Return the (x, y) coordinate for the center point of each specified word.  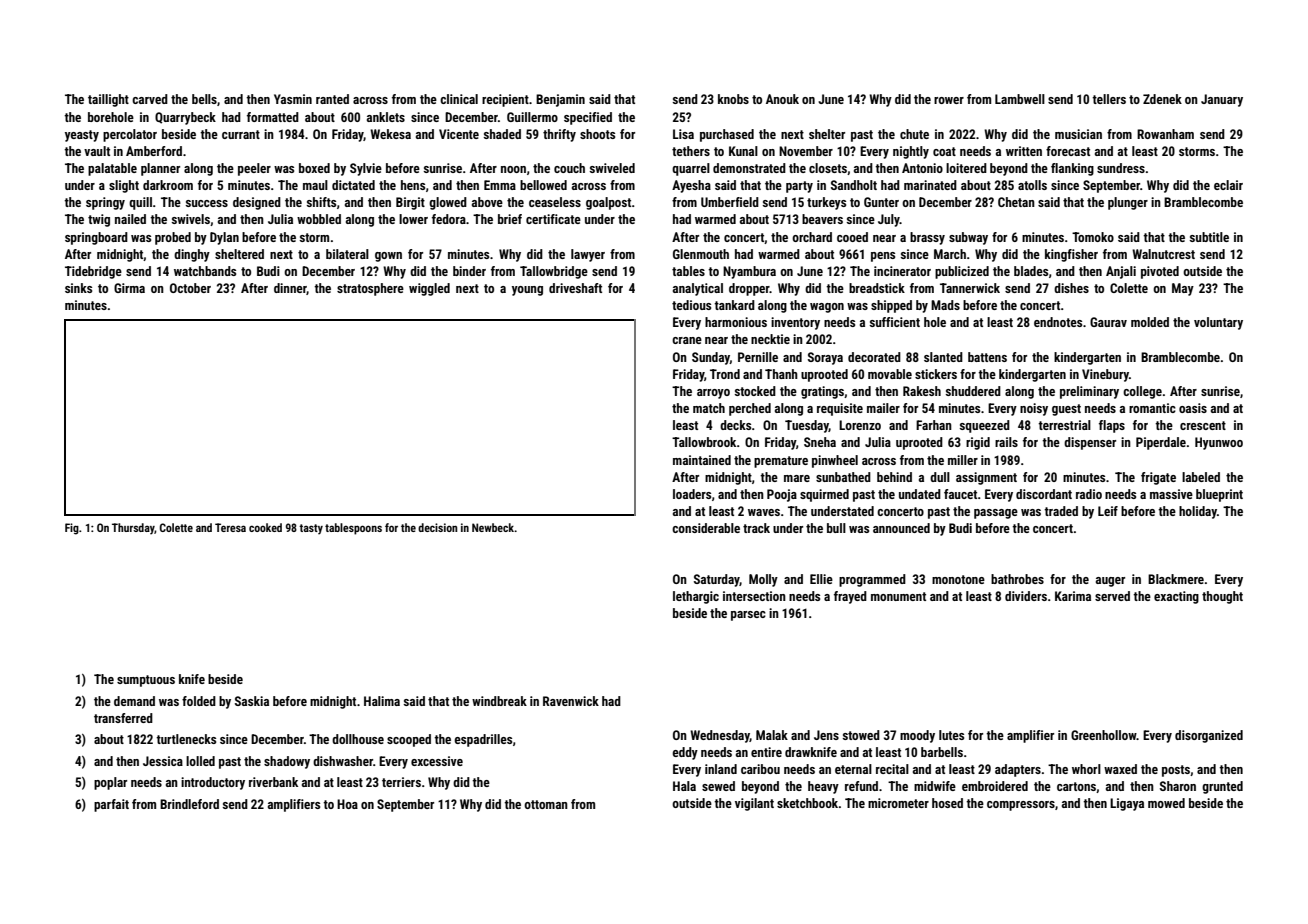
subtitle (1209, 237)
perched (750, 409)
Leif (1108, 511)
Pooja (782, 495)
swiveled (612, 168)
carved (150, 99)
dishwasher (343, 761)
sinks (78, 288)
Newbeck (493, 527)
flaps (1112, 426)
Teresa (230, 527)
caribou (760, 769)
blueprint (1219, 495)
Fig (72, 529)
